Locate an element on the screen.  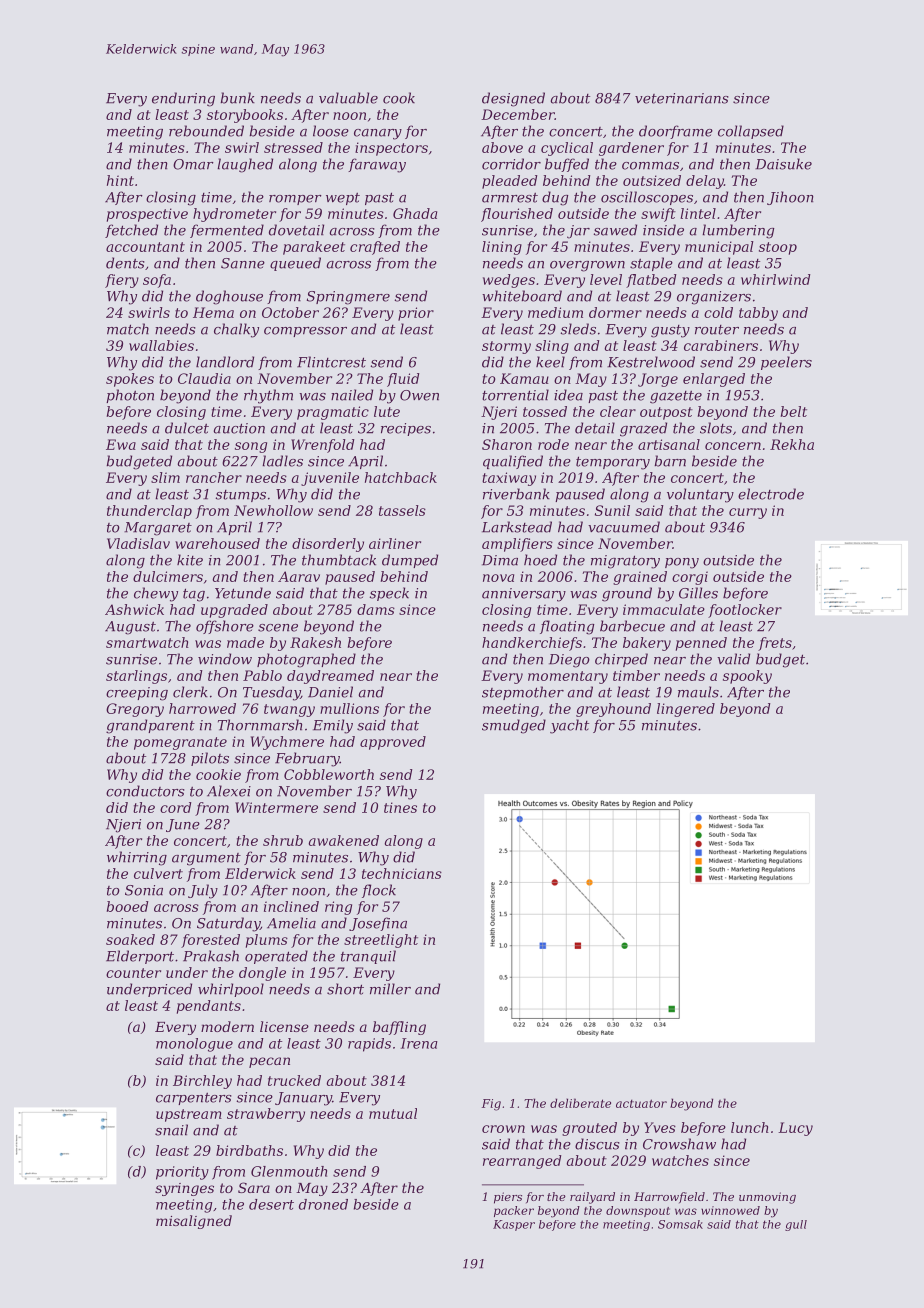
clear is located at coordinates (618, 411).
